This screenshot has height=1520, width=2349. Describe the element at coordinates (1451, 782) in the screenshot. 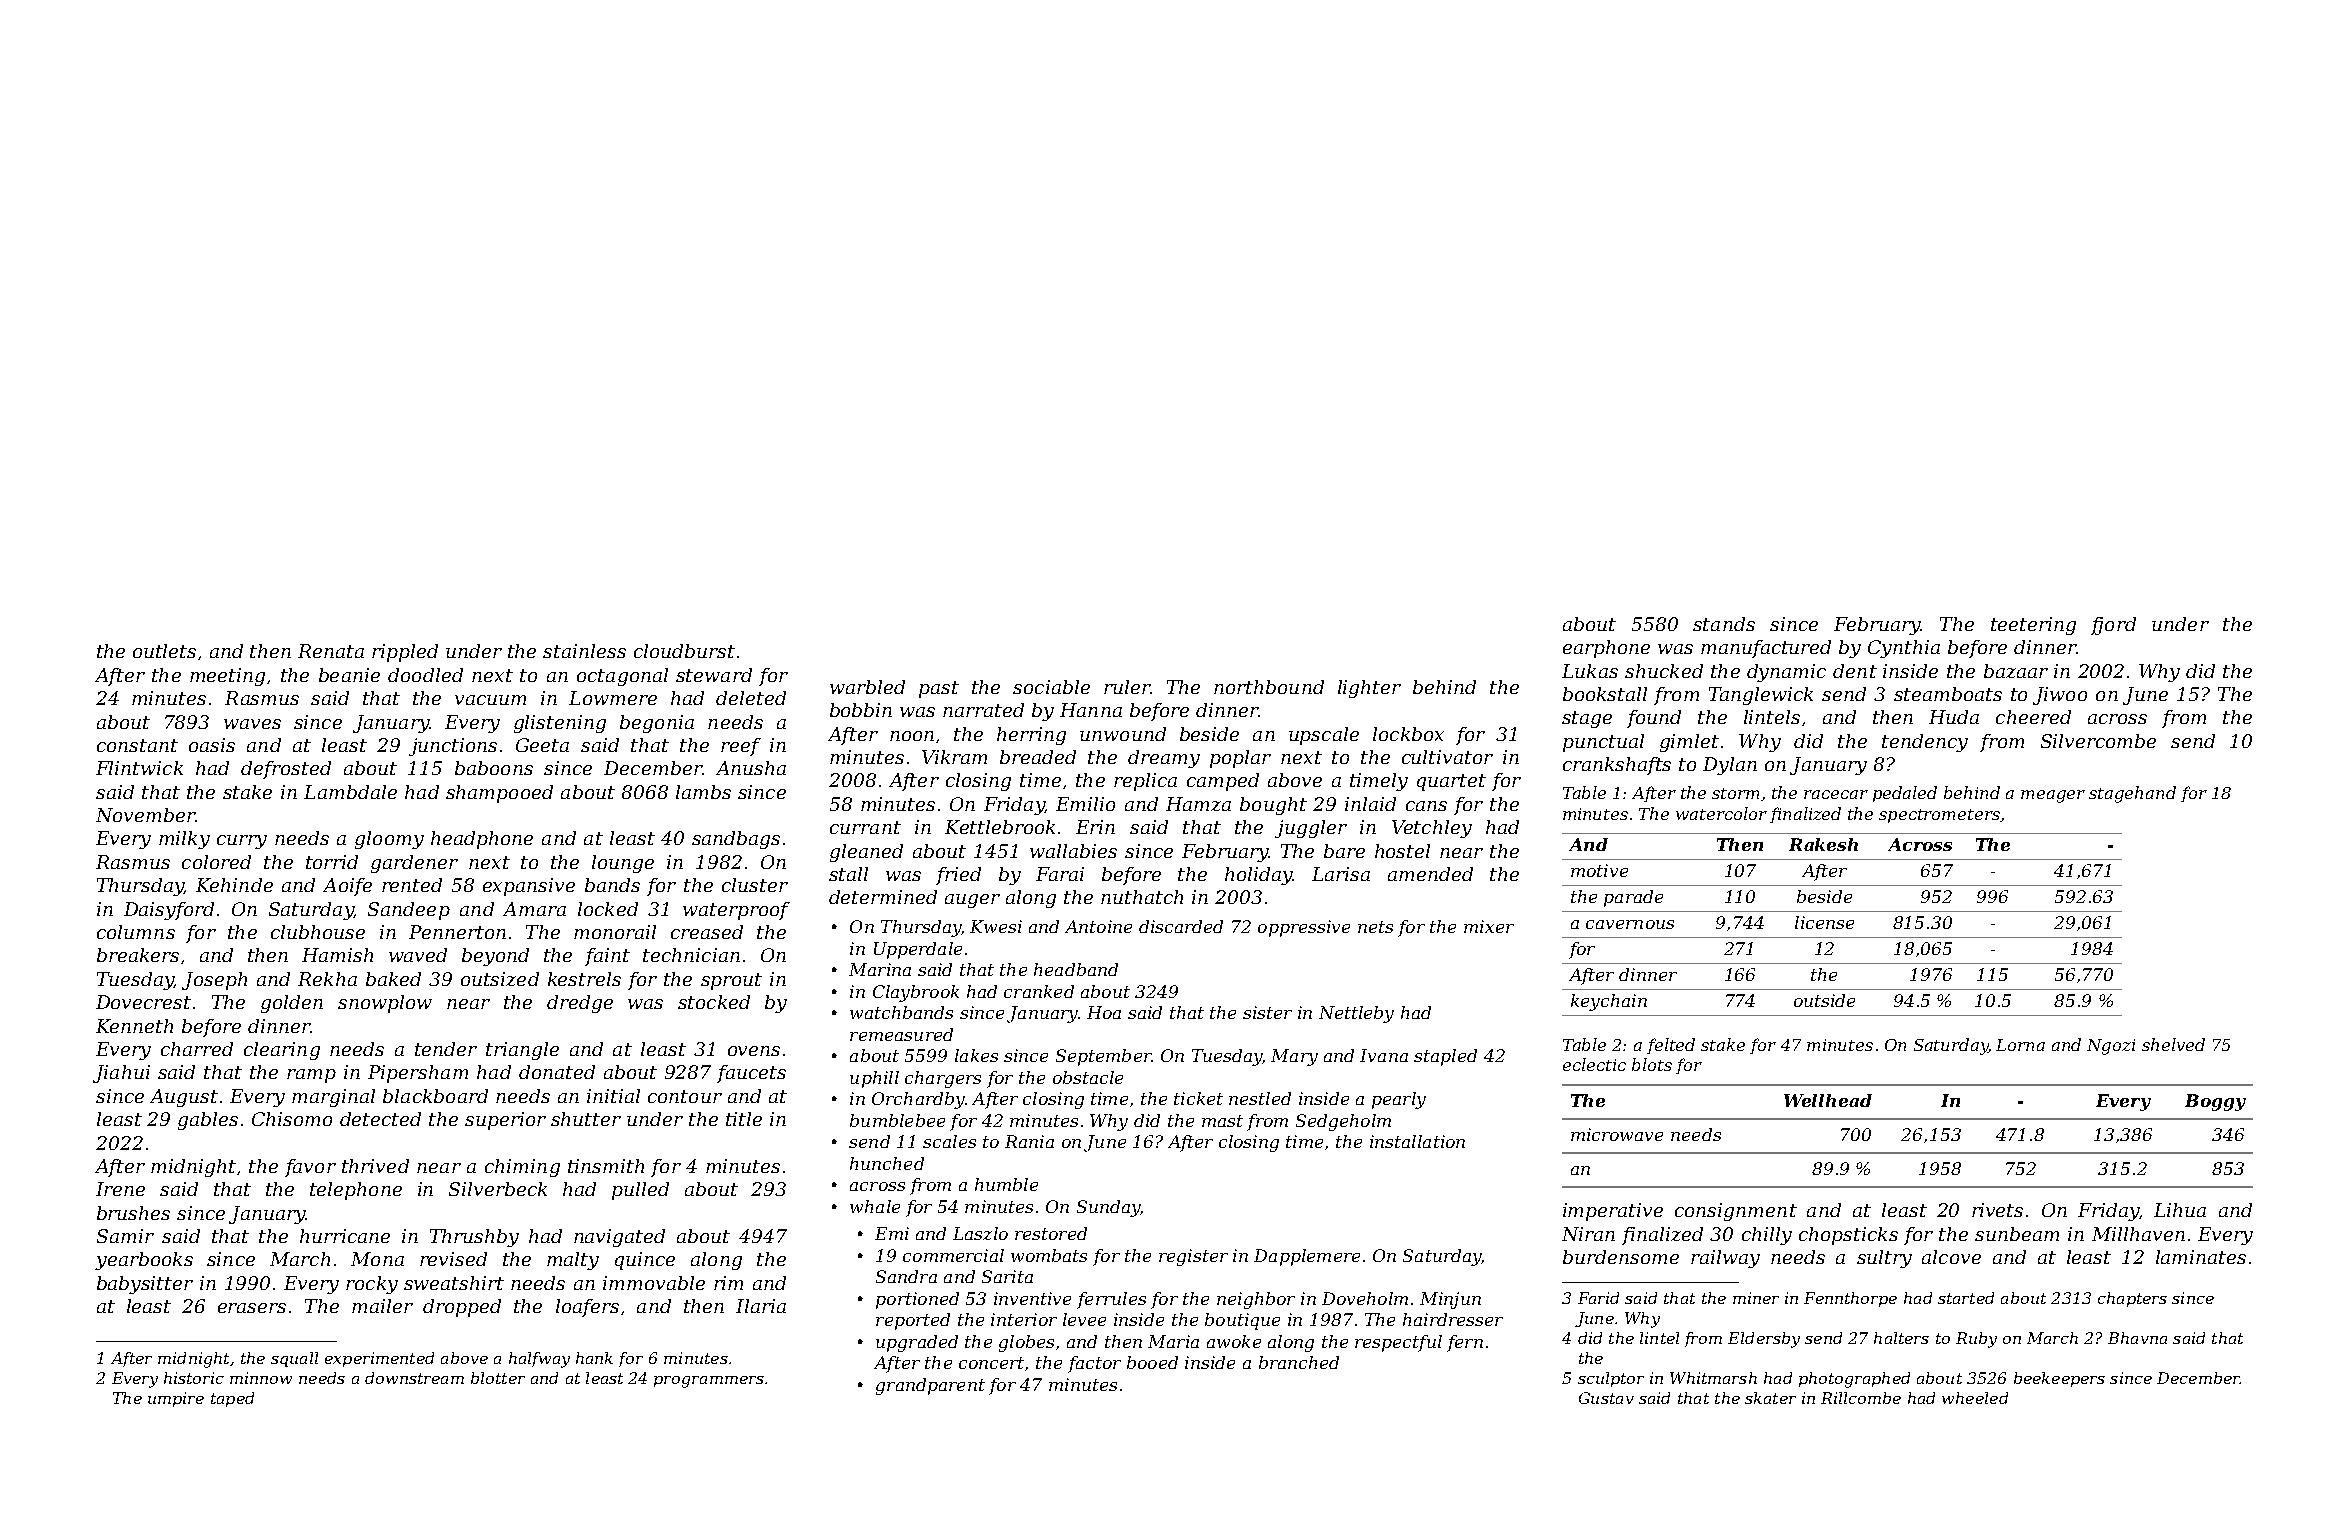

I see `quartet` at that location.
